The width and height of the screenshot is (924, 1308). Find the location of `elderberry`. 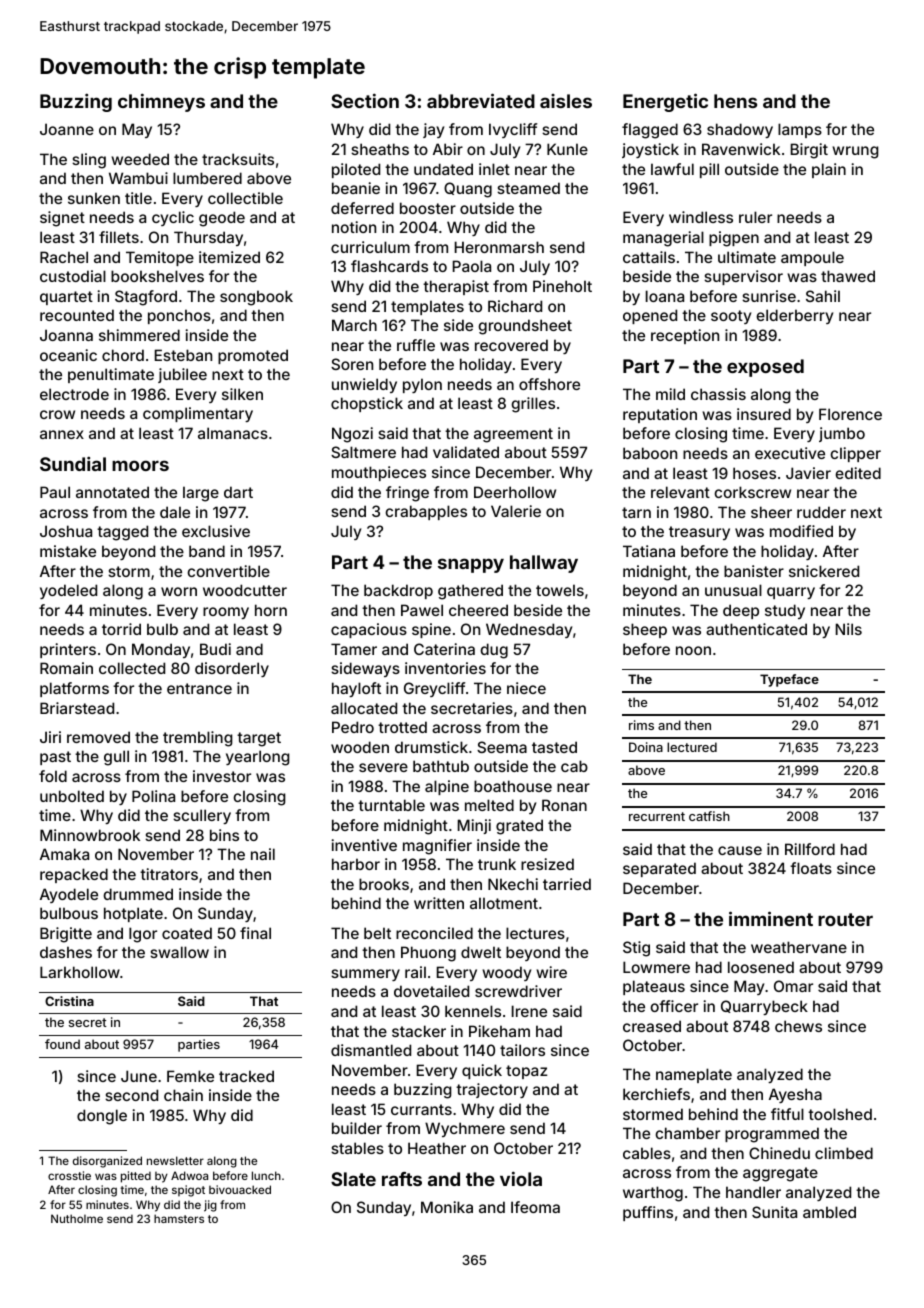

elderberry is located at coordinates (794, 316).
